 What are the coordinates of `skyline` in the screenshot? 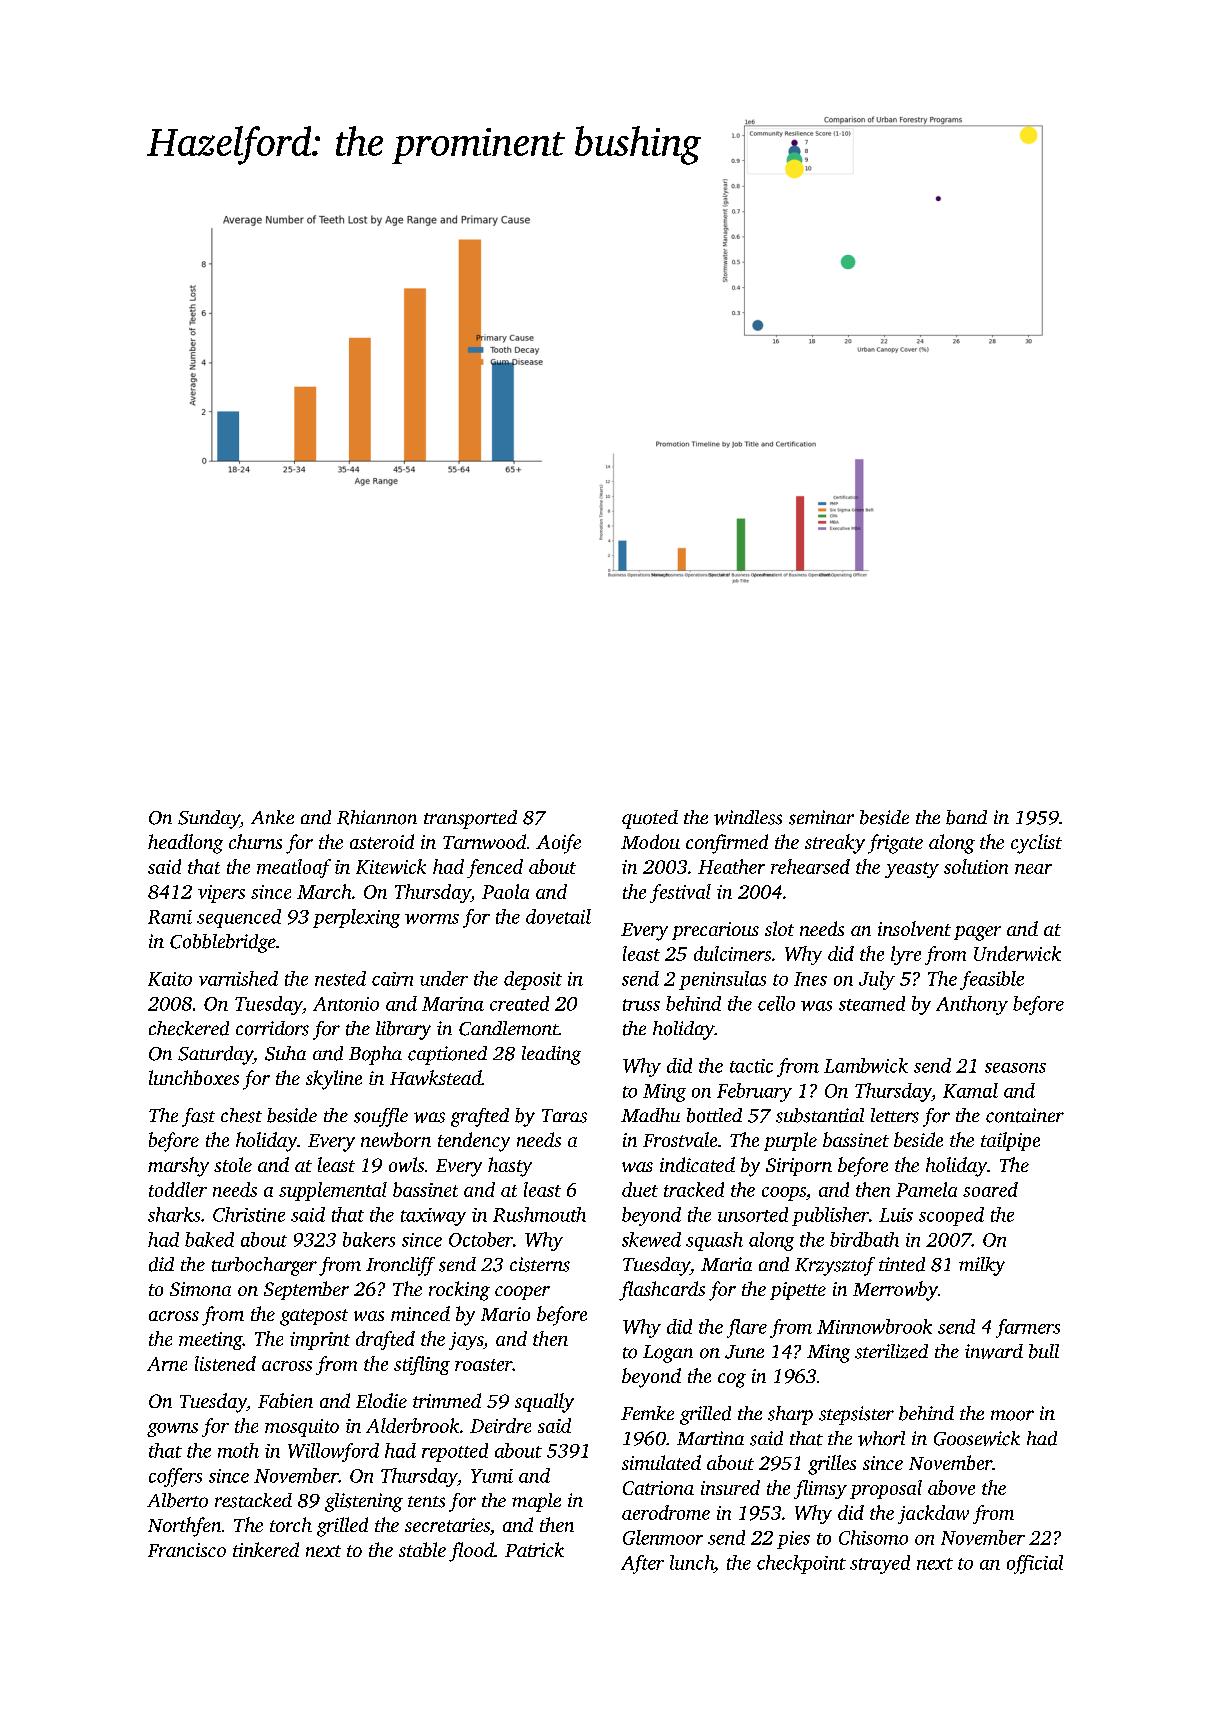 It's located at (334, 1080).
